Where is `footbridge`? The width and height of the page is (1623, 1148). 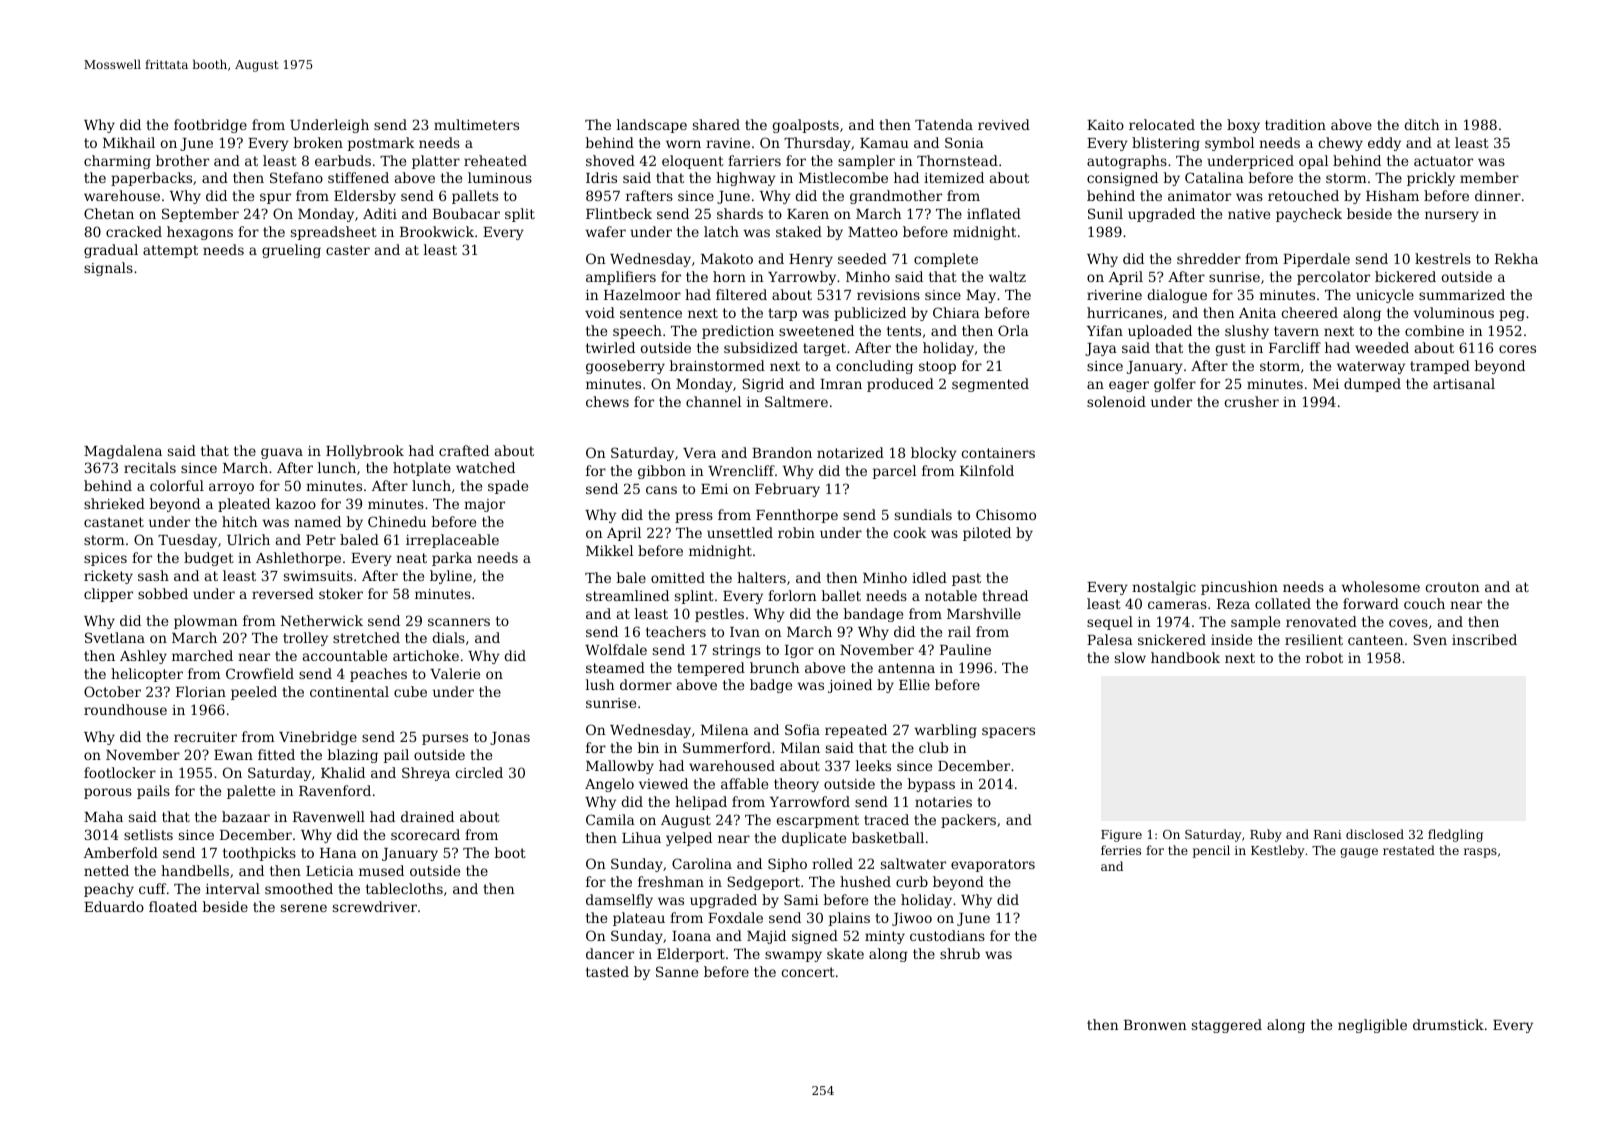
footbridge is located at coordinates (210, 126).
